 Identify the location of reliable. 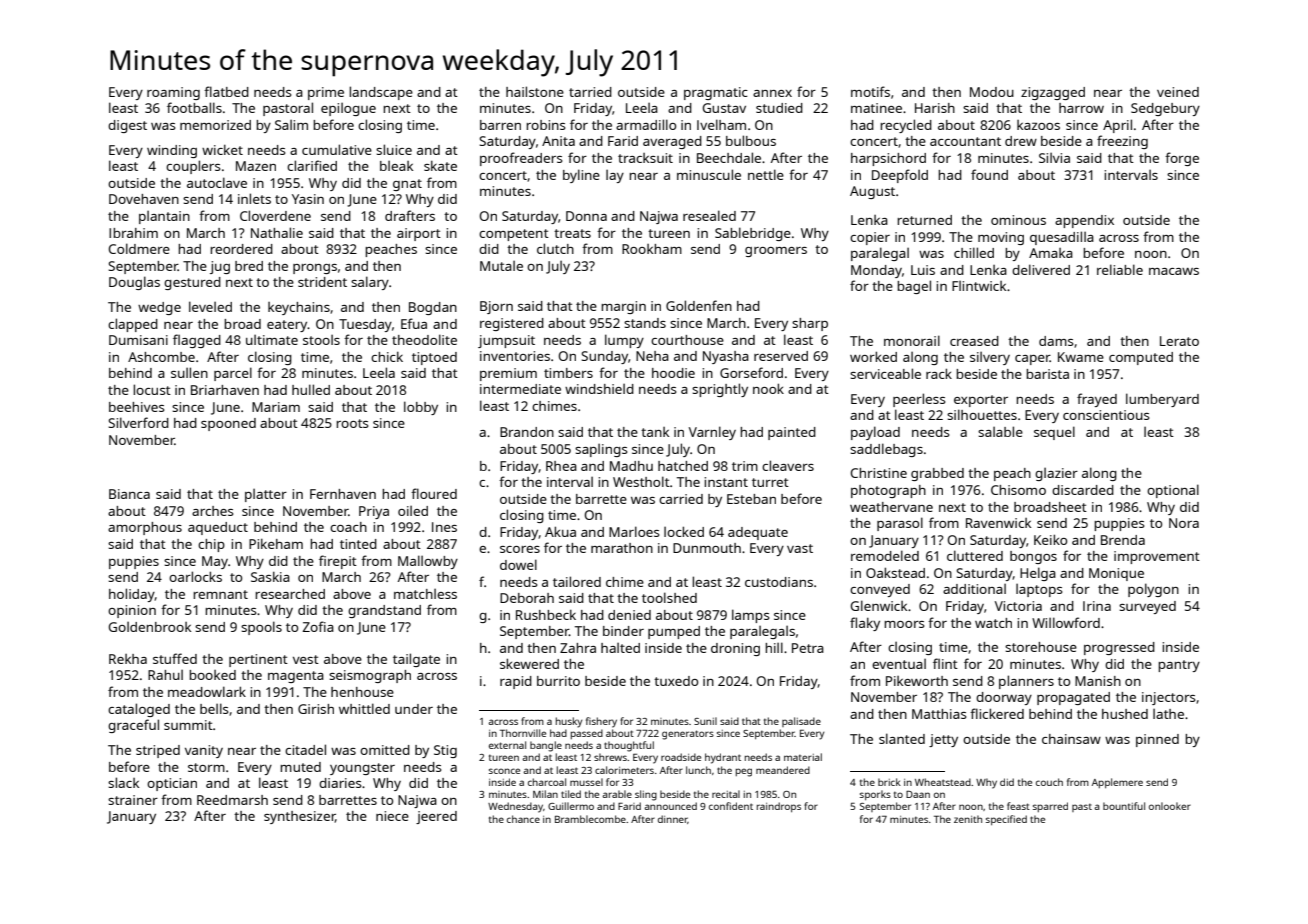
(1120, 269).
